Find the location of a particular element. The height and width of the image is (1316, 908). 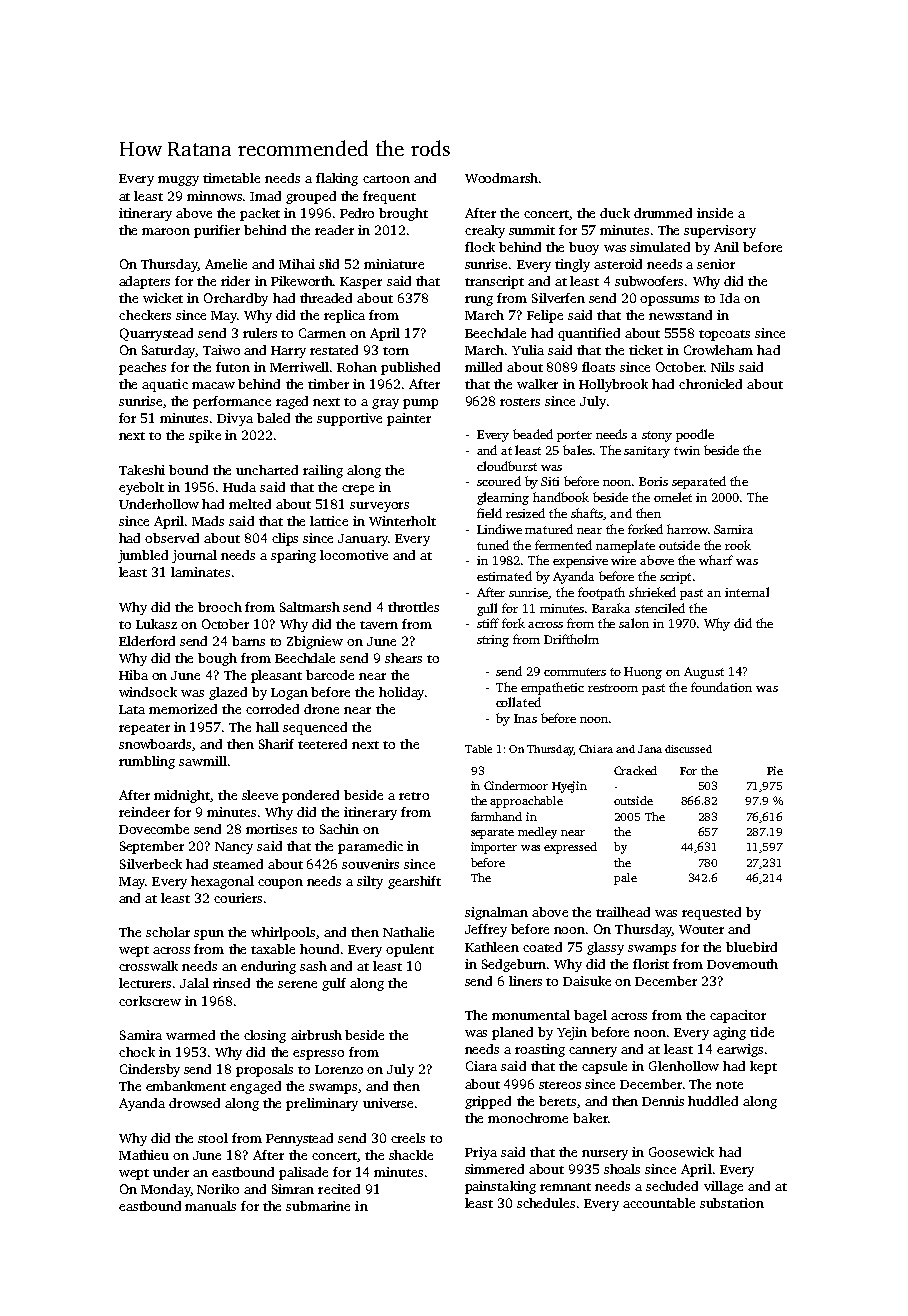

Saturday is located at coordinates (168, 351).
